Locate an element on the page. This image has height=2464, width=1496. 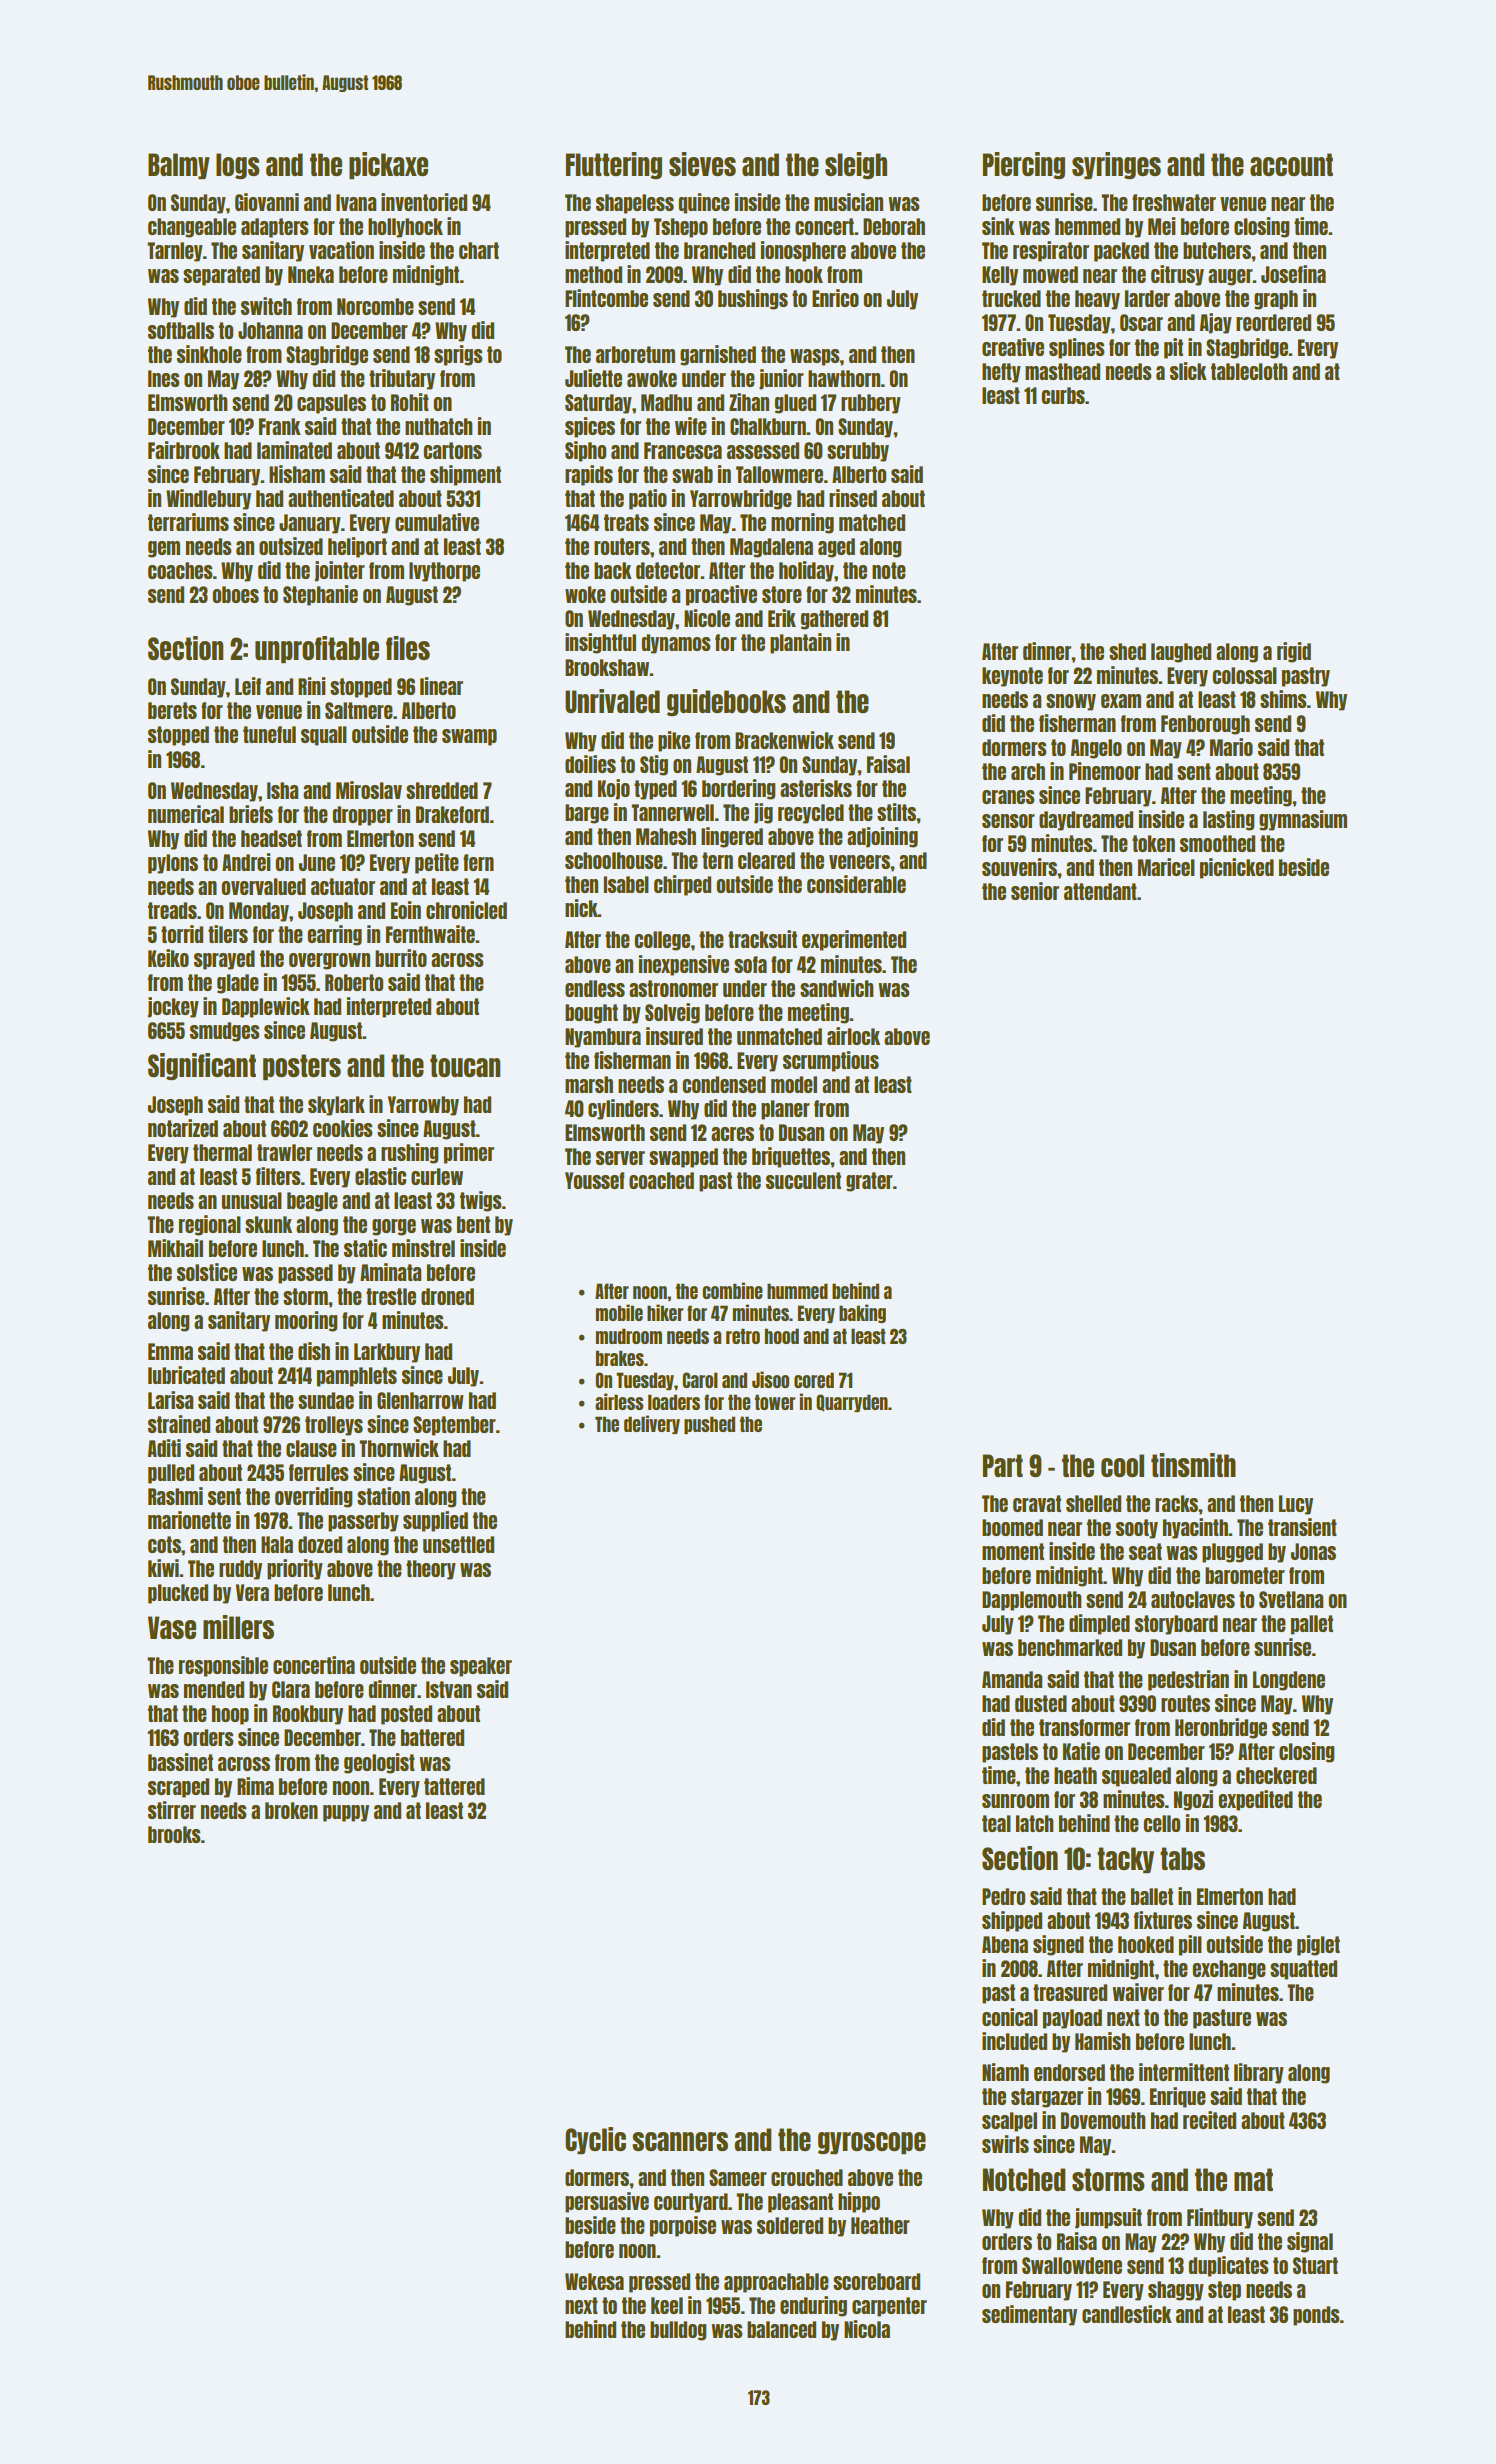
trolleys is located at coordinates (334, 1426).
